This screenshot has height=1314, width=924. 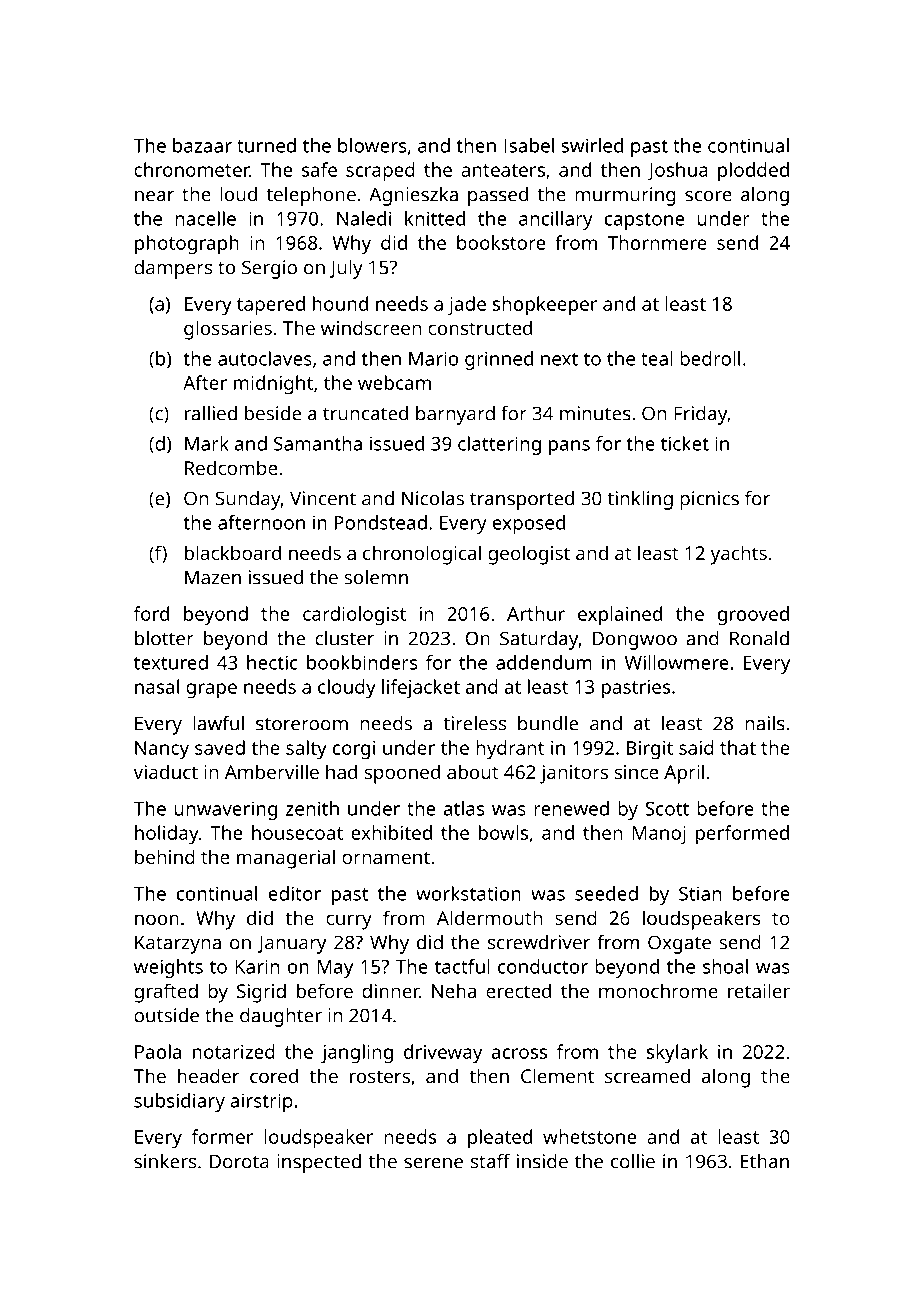 I want to click on Willowmere, so click(x=677, y=662).
